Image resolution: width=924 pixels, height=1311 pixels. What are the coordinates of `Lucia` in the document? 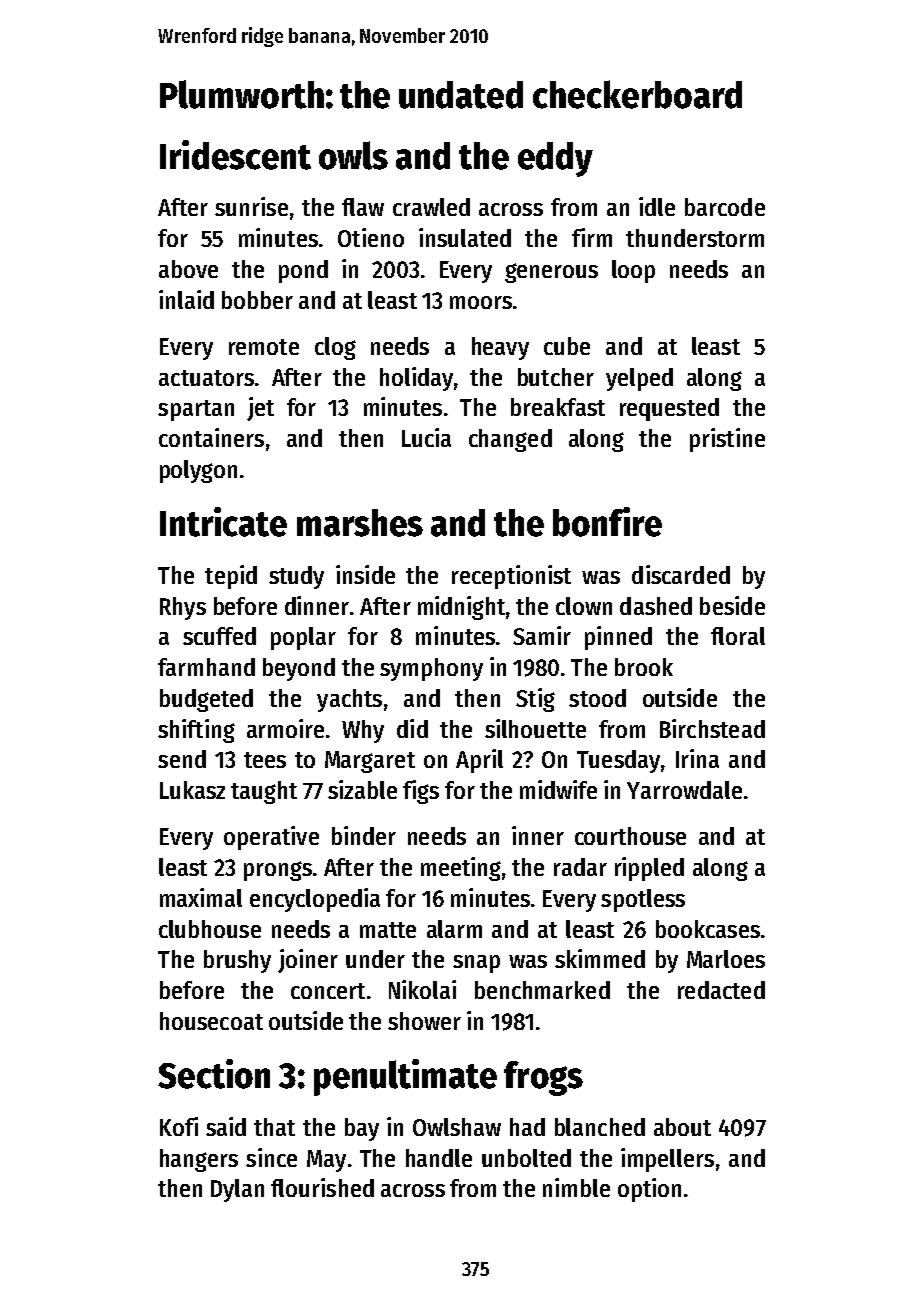 It's located at (426, 437).
